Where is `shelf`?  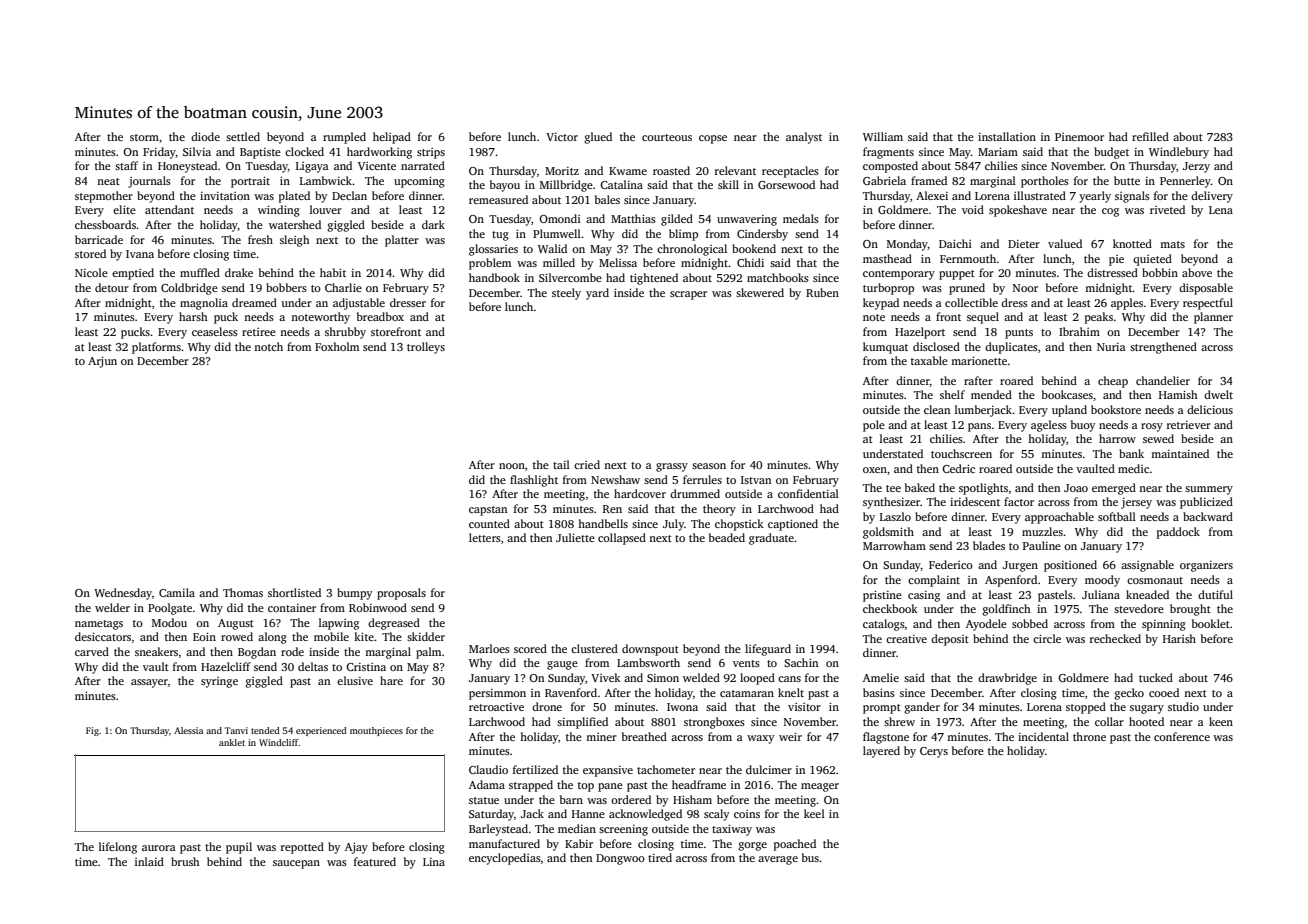
shelf is located at coordinates (952, 394).
